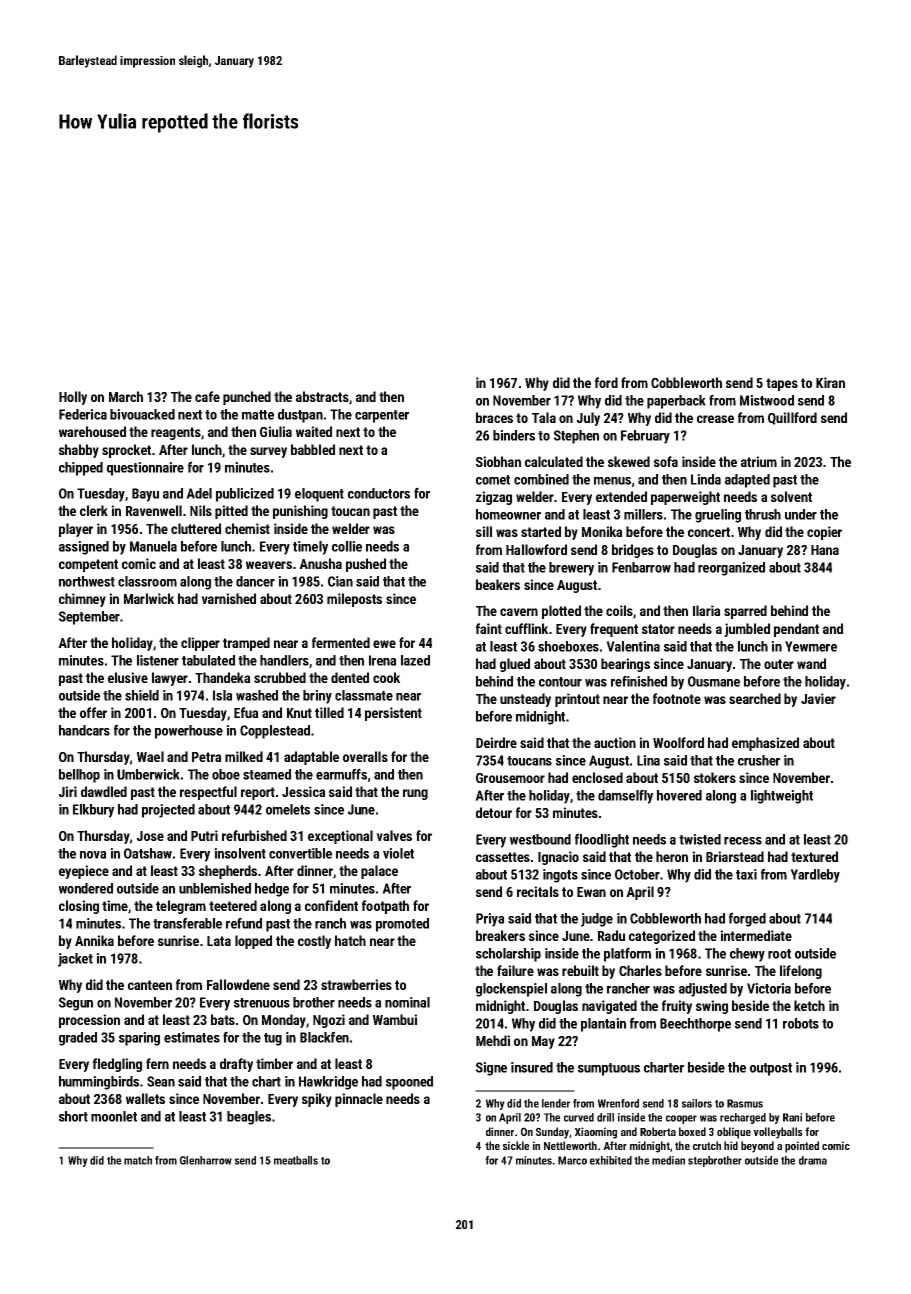 The height and width of the image is (1294, 911). I want to click on omelets, so click(288, 809).
